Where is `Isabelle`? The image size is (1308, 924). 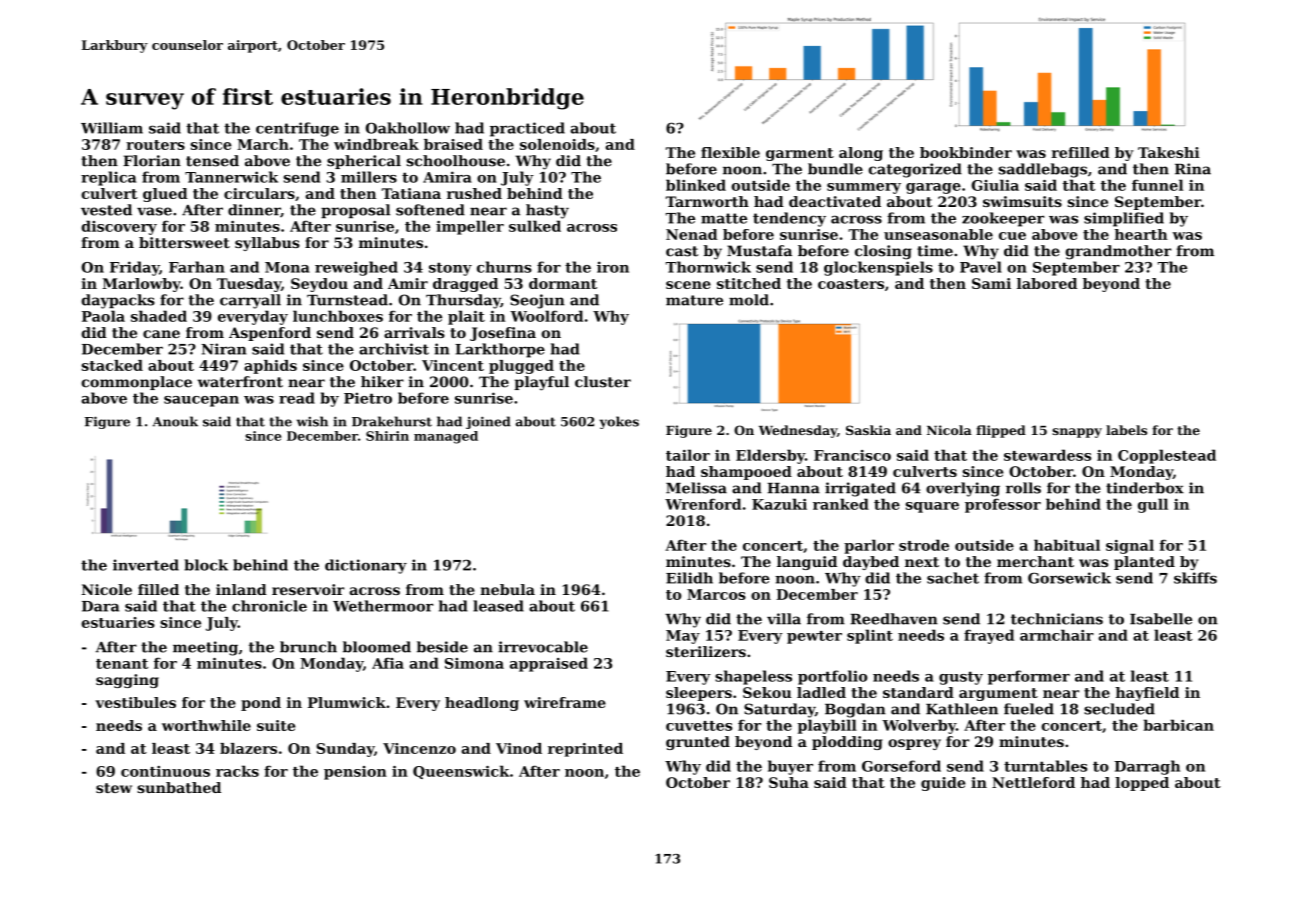 Isabelle is located at coordinates (1161, 619).
